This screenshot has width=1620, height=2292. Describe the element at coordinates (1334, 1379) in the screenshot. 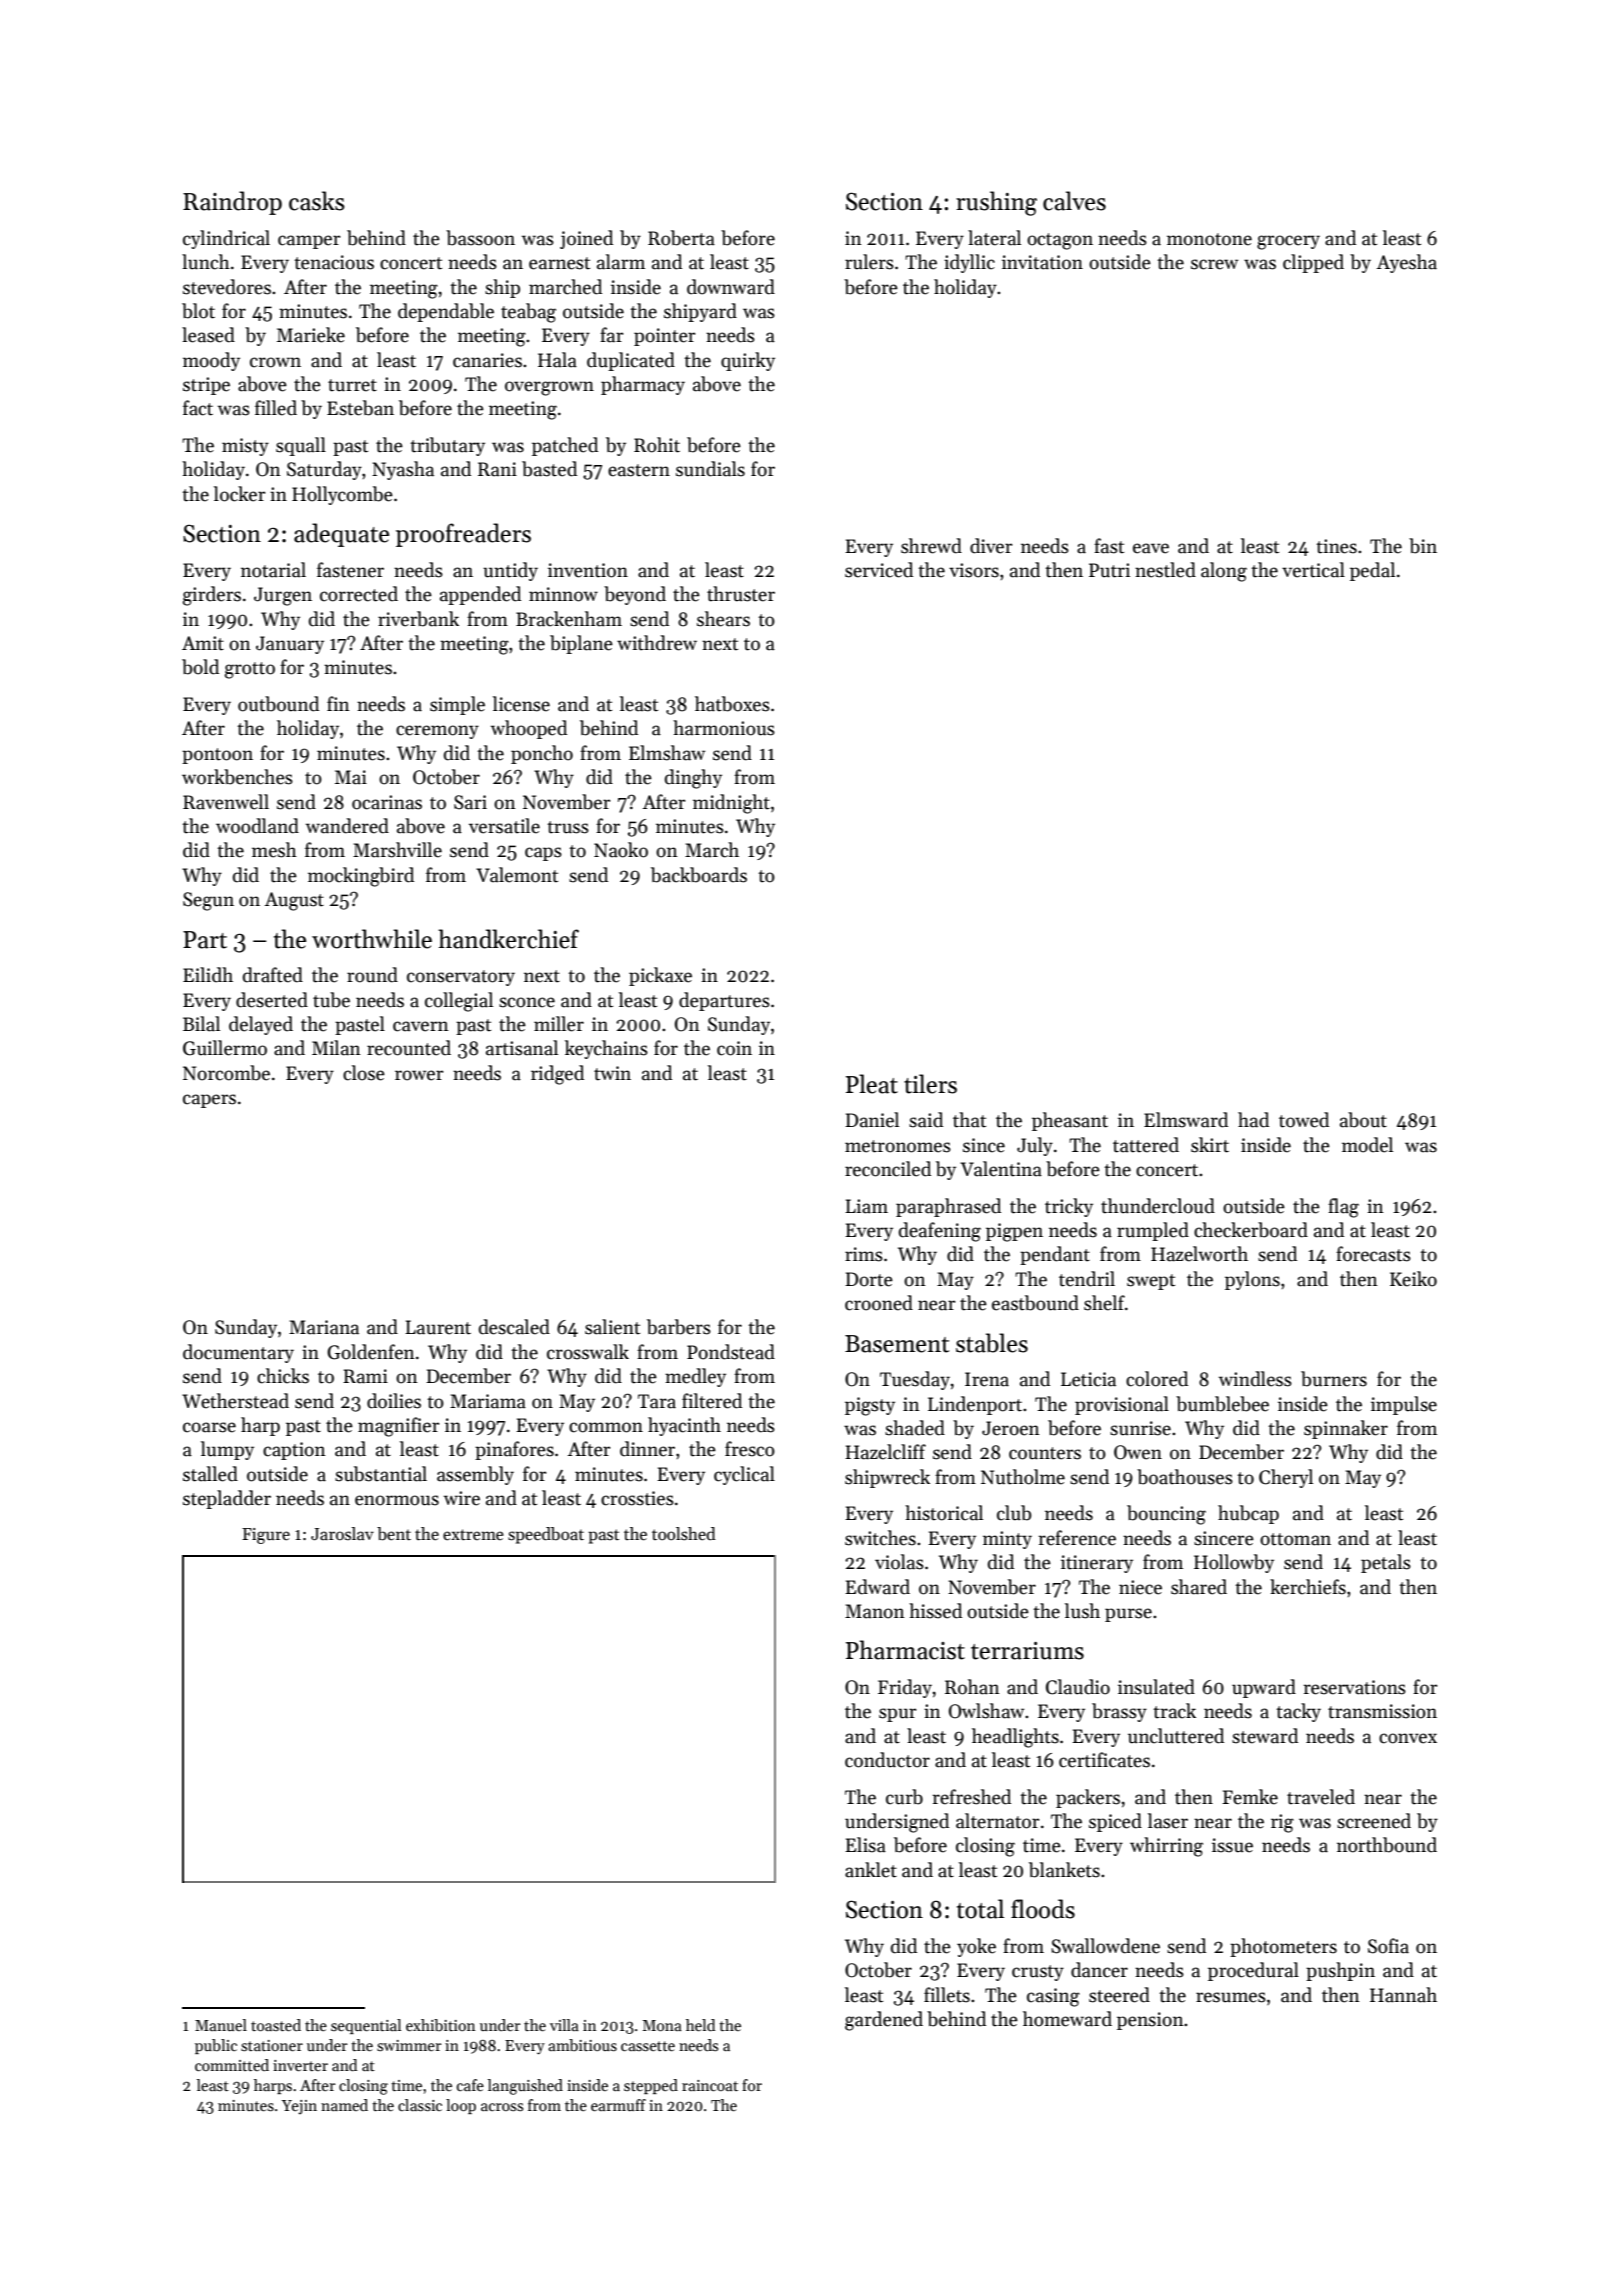

I see `burners` at that location.
